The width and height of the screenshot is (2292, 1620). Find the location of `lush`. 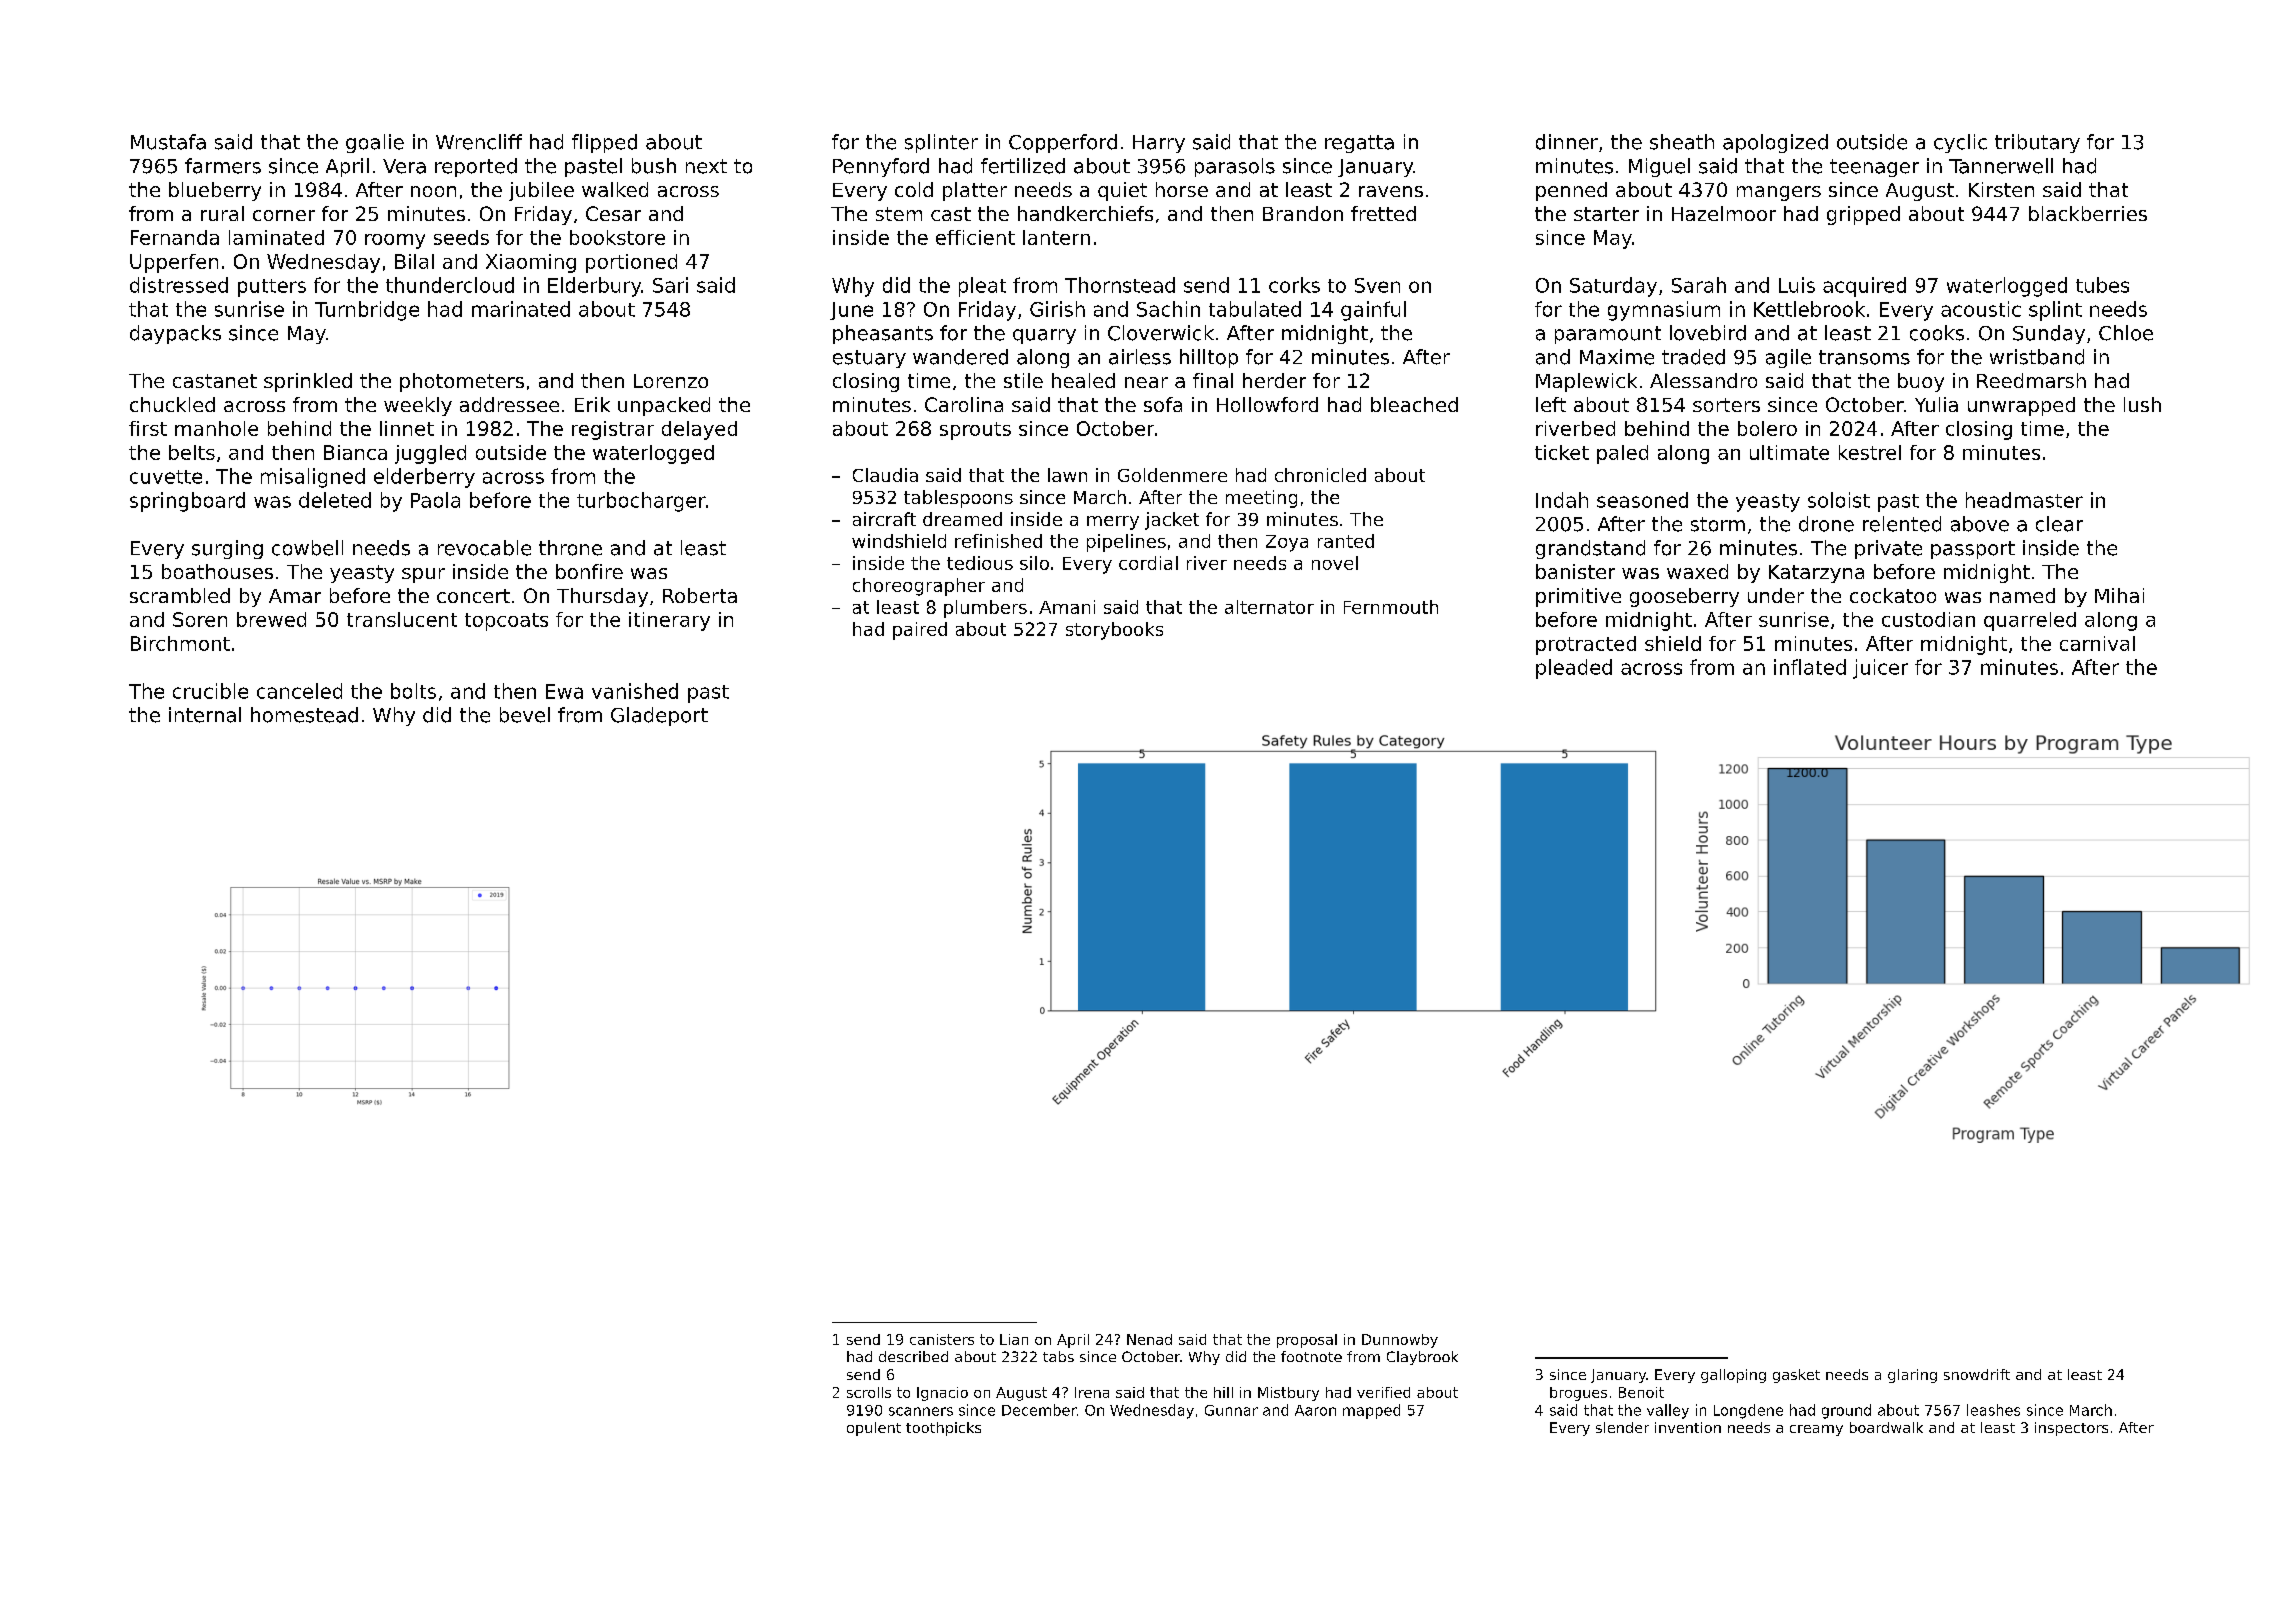

lush is located at coordinates (2142, 404).
